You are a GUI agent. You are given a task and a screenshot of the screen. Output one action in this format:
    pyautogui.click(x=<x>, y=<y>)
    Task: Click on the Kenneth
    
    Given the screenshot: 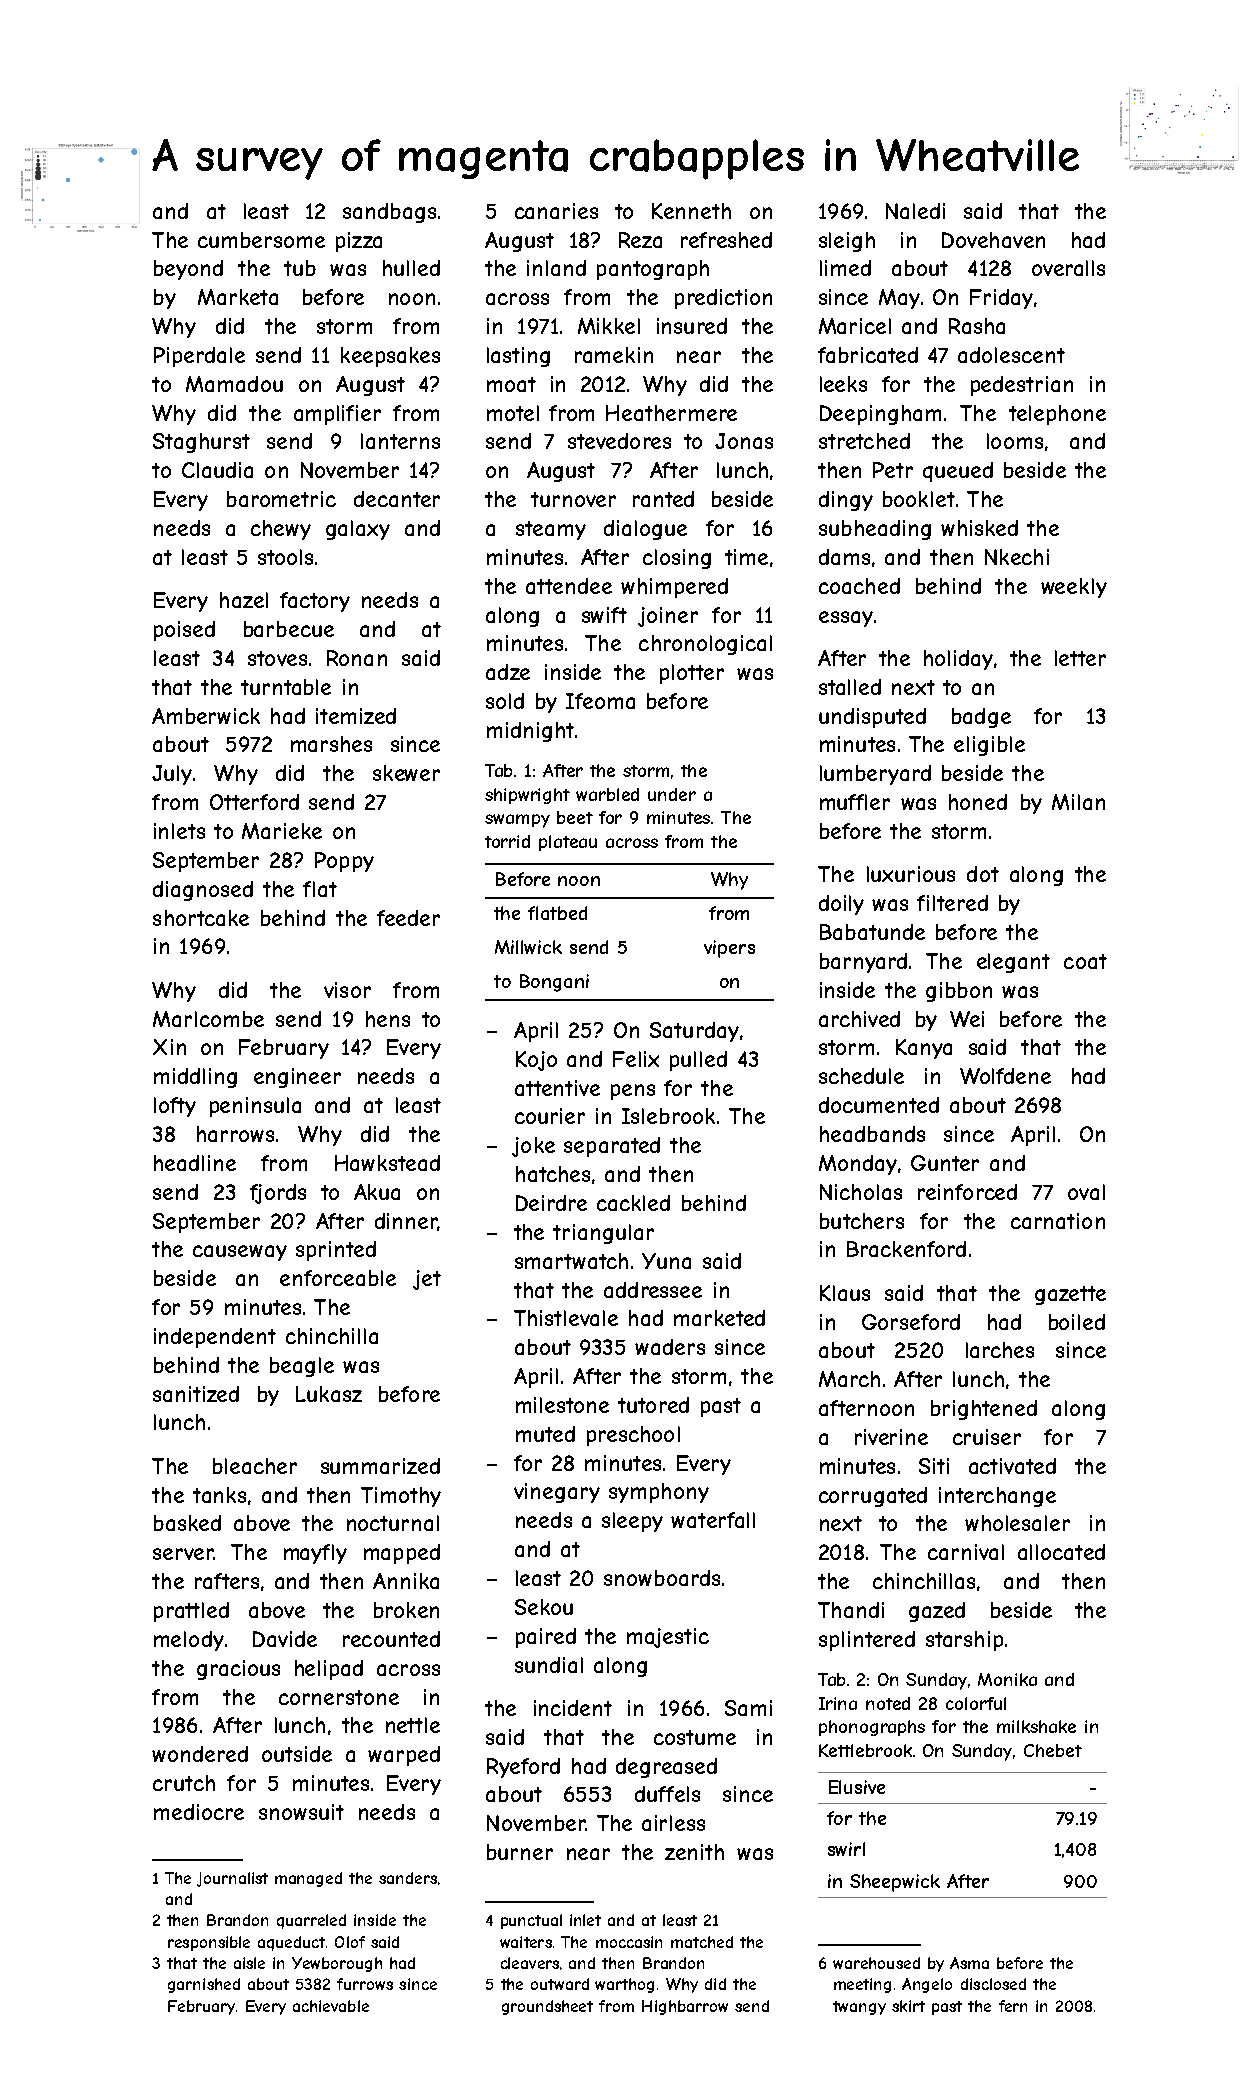 What is the action you would take?
    pyautogui.click(x=691, y=211)
